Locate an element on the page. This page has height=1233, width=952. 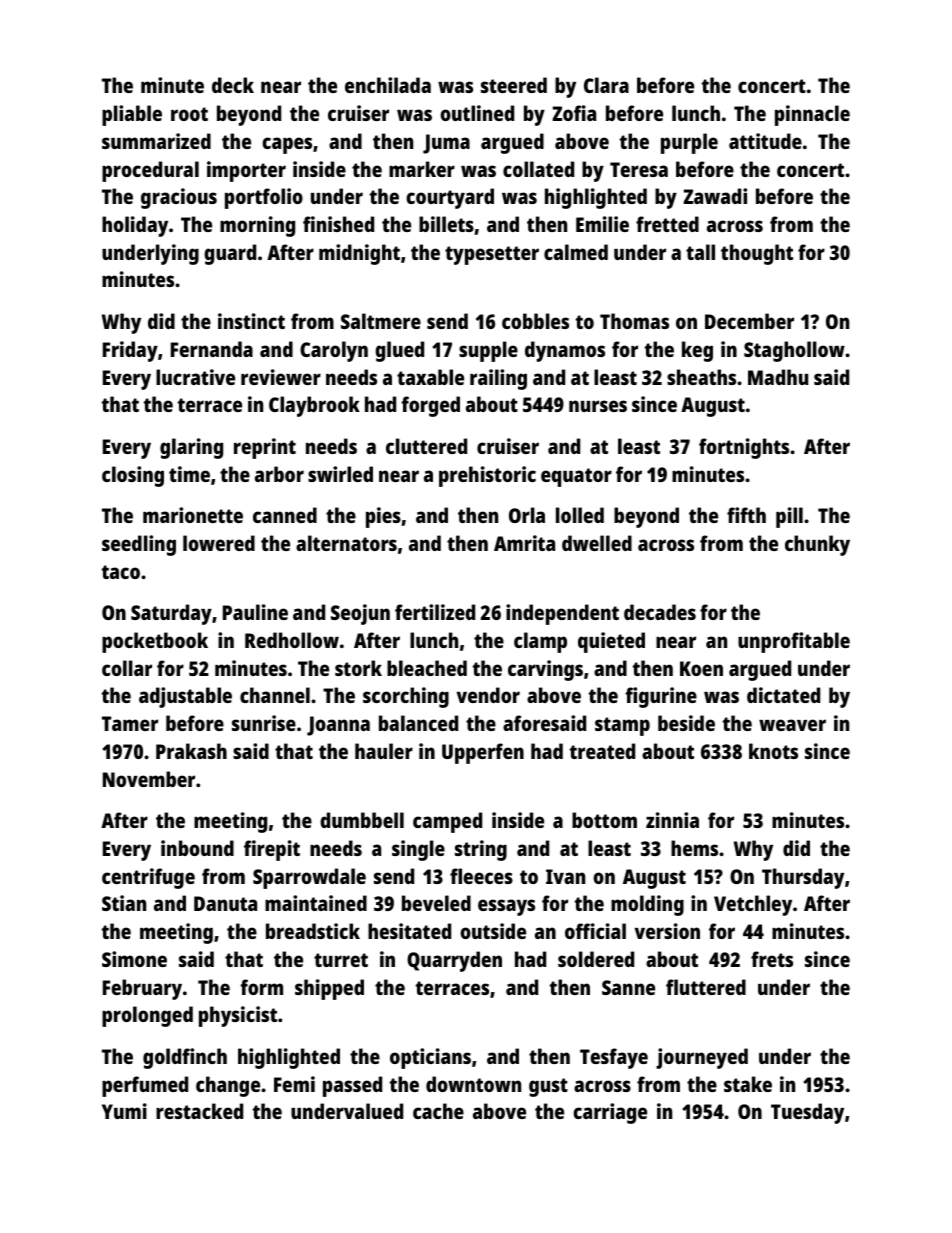
lolled is located at coordinates (580, 515).
